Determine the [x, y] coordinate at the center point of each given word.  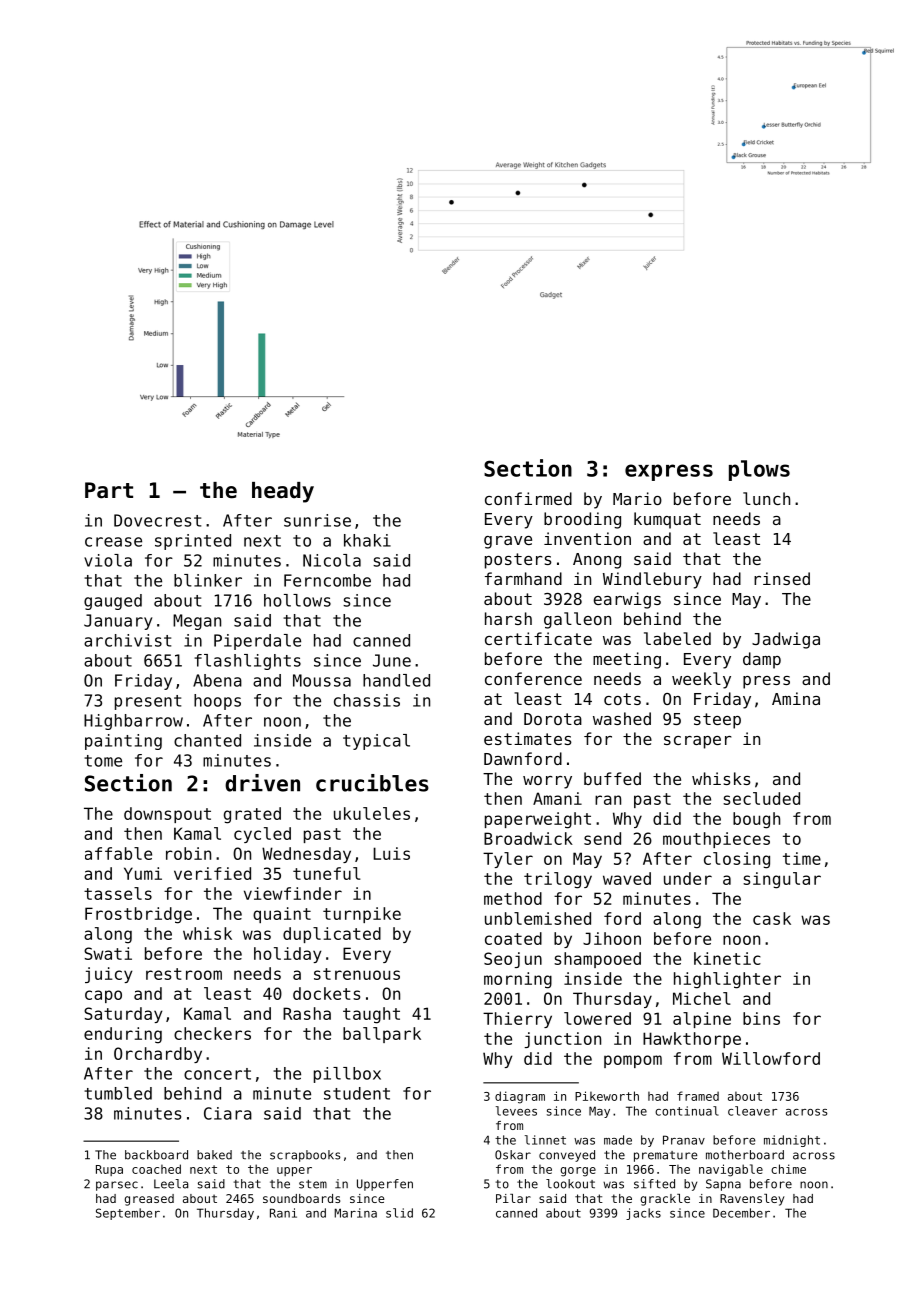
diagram [520, 1097]
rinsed [782, 578]
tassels [118, 893]
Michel [702, 998]
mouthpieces [716, 840]
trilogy [558, 880]
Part [109, 490]
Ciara [228, 1113]
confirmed [528, 498]
